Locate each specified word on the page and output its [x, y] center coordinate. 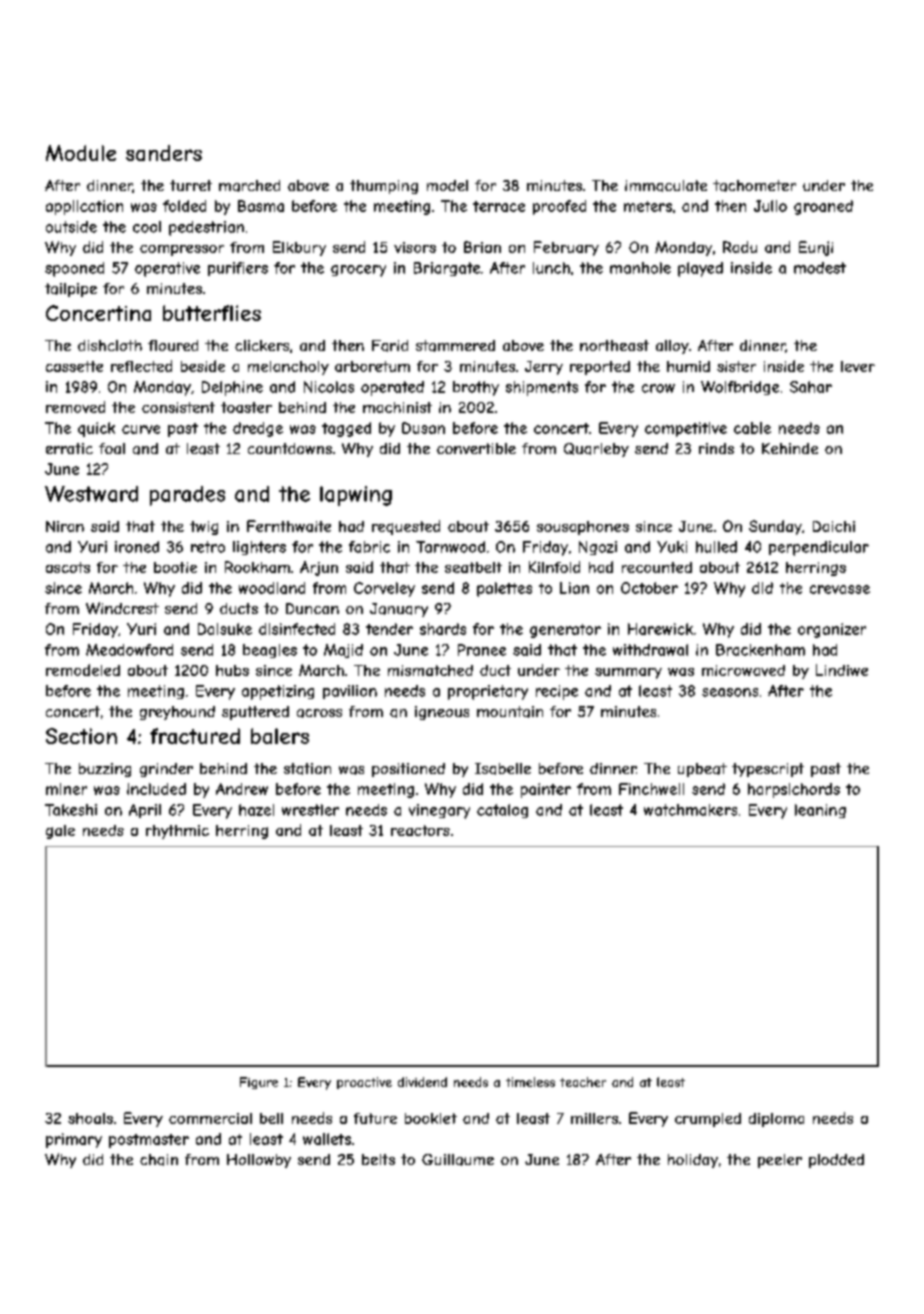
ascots [68, 567]
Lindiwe [842, 670]
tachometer [754, 186]
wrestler [310, 810]
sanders [164, 153]
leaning [820, 811]
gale [60, 832]
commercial [210, 1118]
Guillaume [458, 1160]
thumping [384, 187]
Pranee [482, 650]
